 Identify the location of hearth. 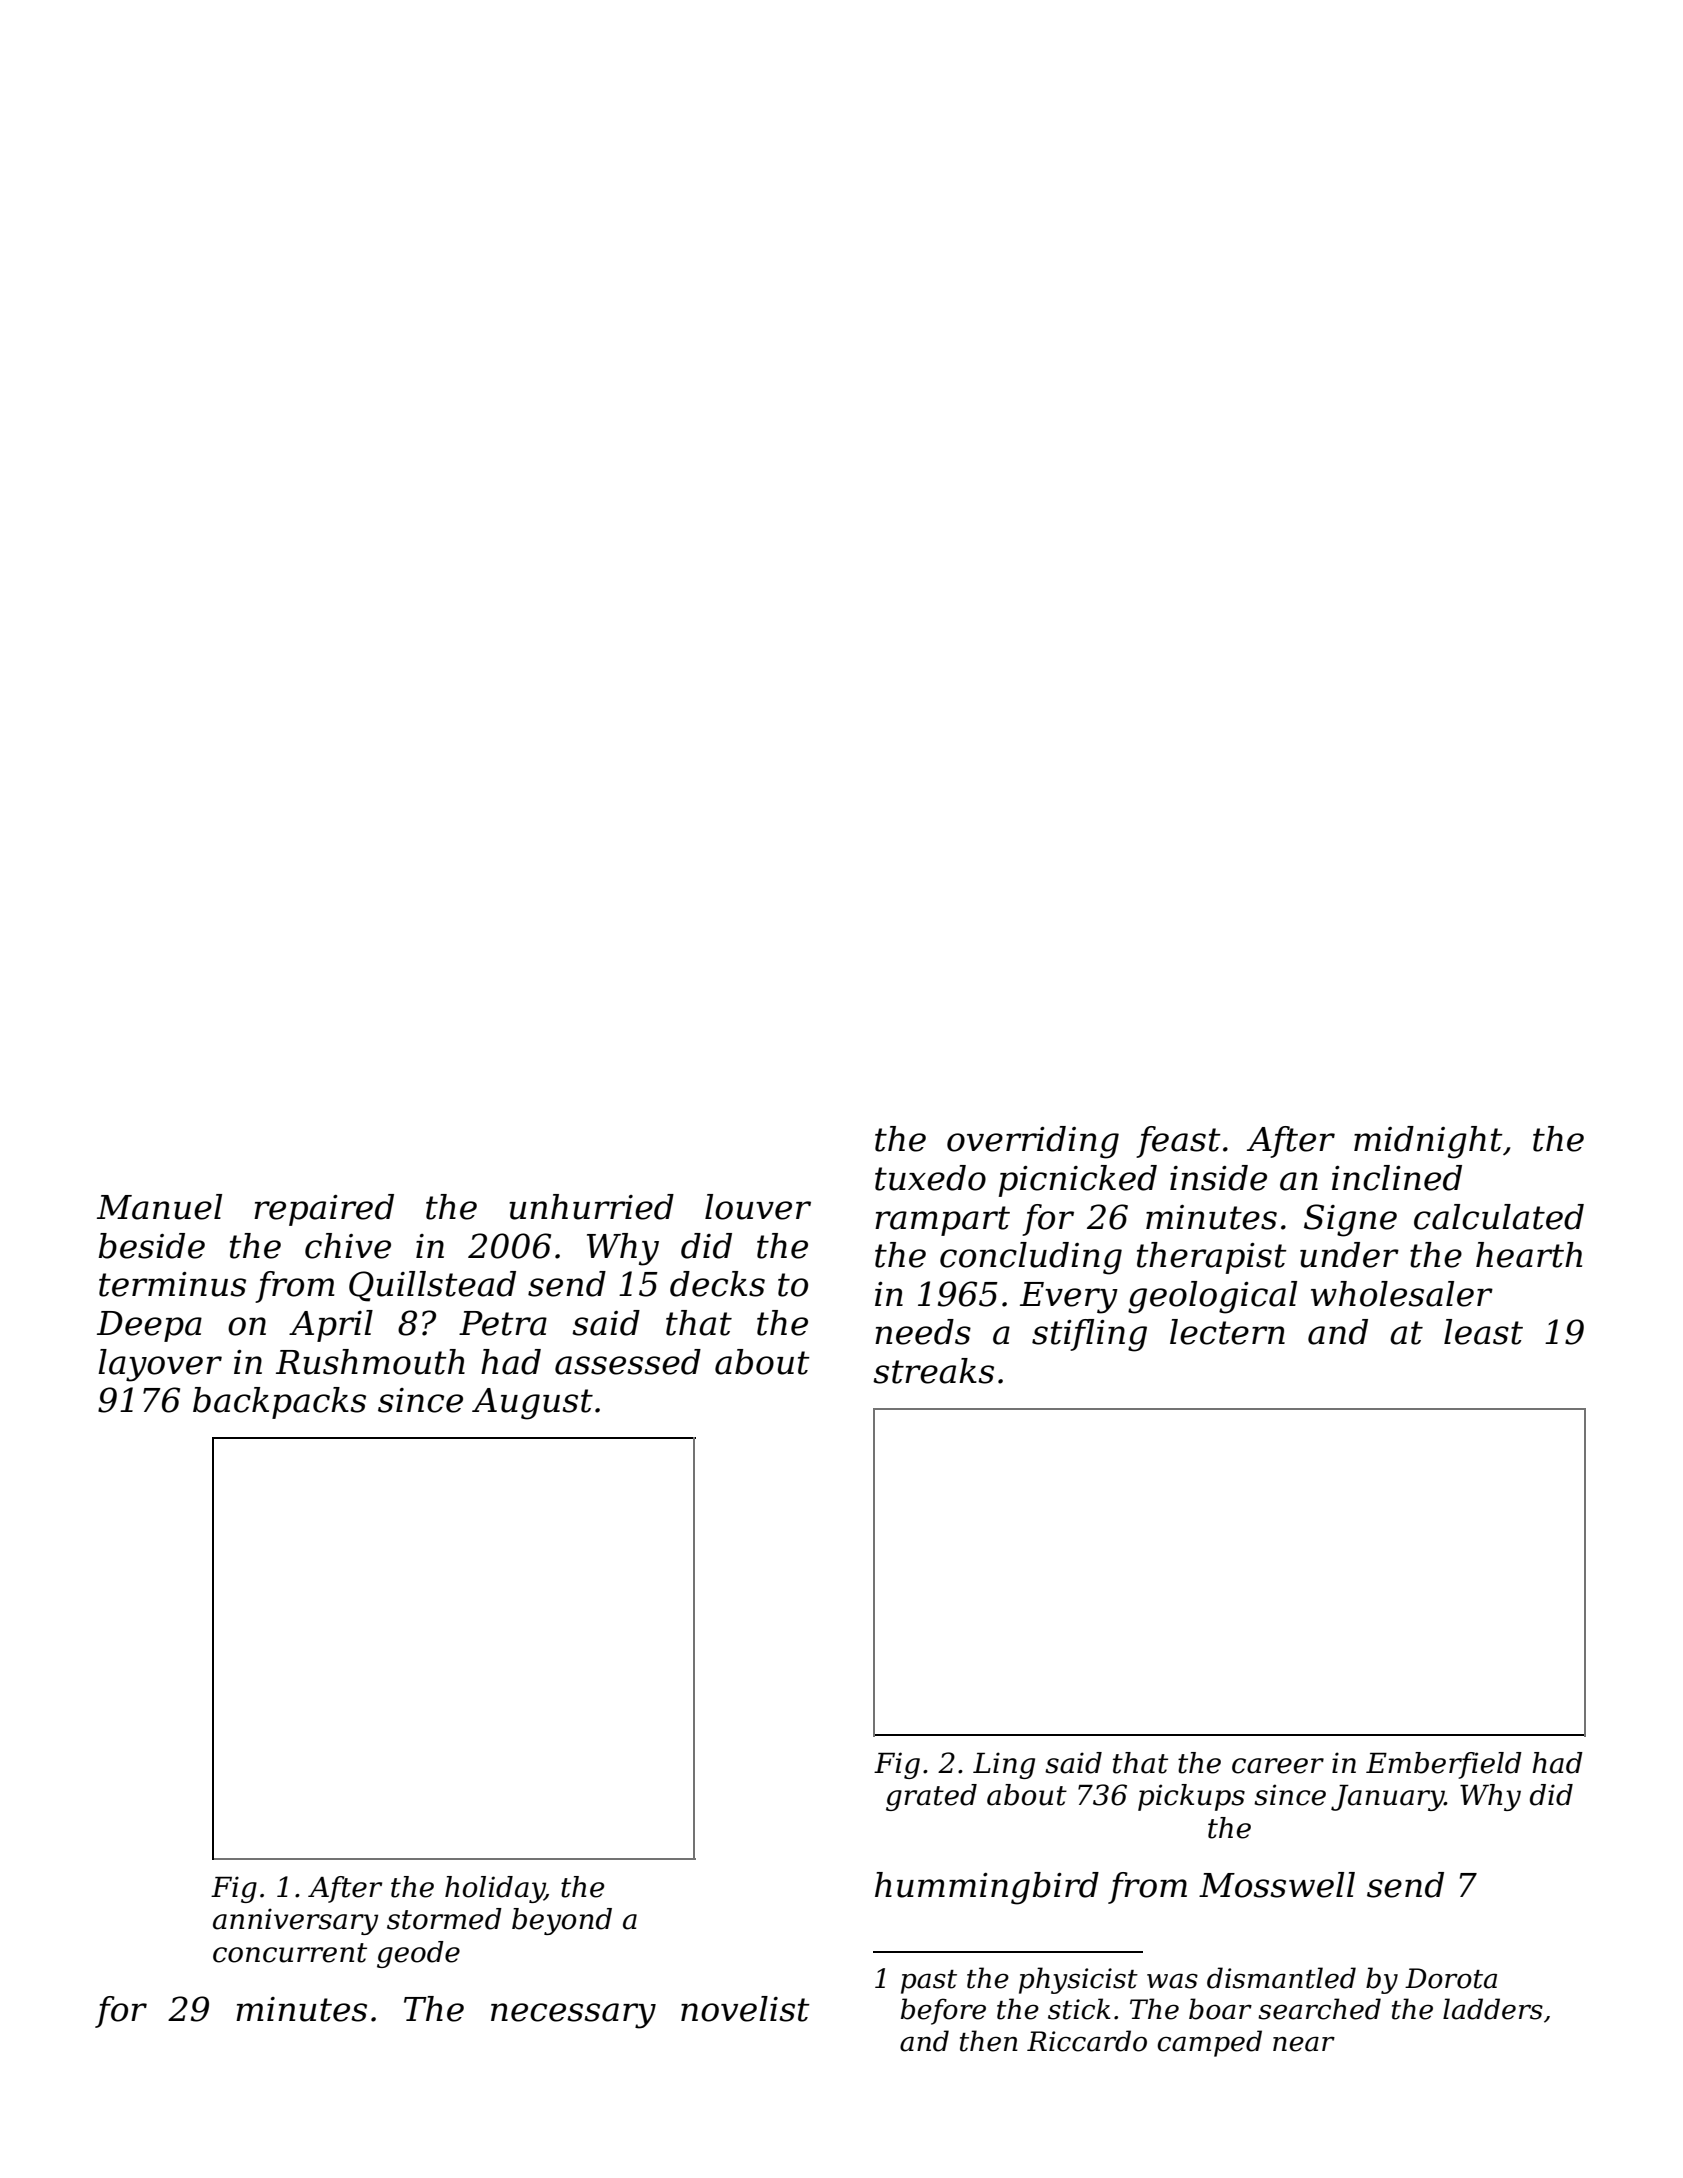
(1529, 1255).
